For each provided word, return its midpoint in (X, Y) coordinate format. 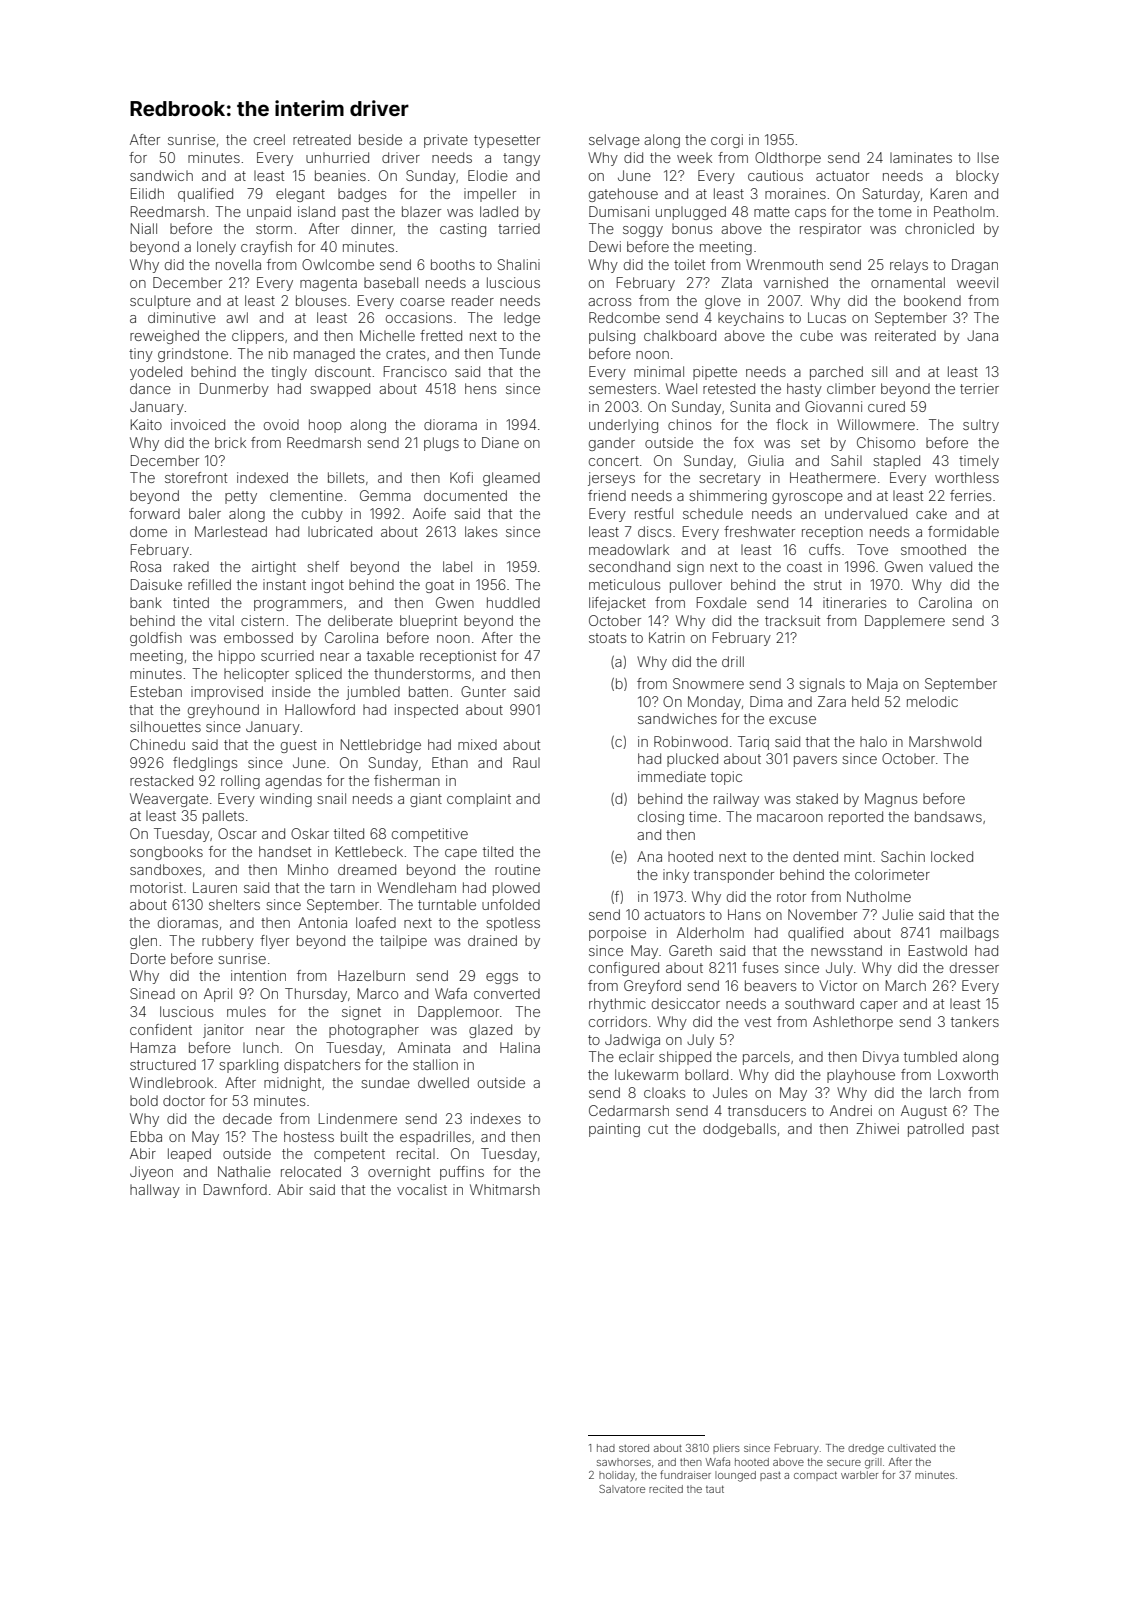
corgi (727, 141)
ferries (970, 495)
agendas (293, 782)
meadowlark (629, 549)
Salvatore (622, 1489)
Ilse (988, 157)
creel (269, 139)
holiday (617, 1476)
